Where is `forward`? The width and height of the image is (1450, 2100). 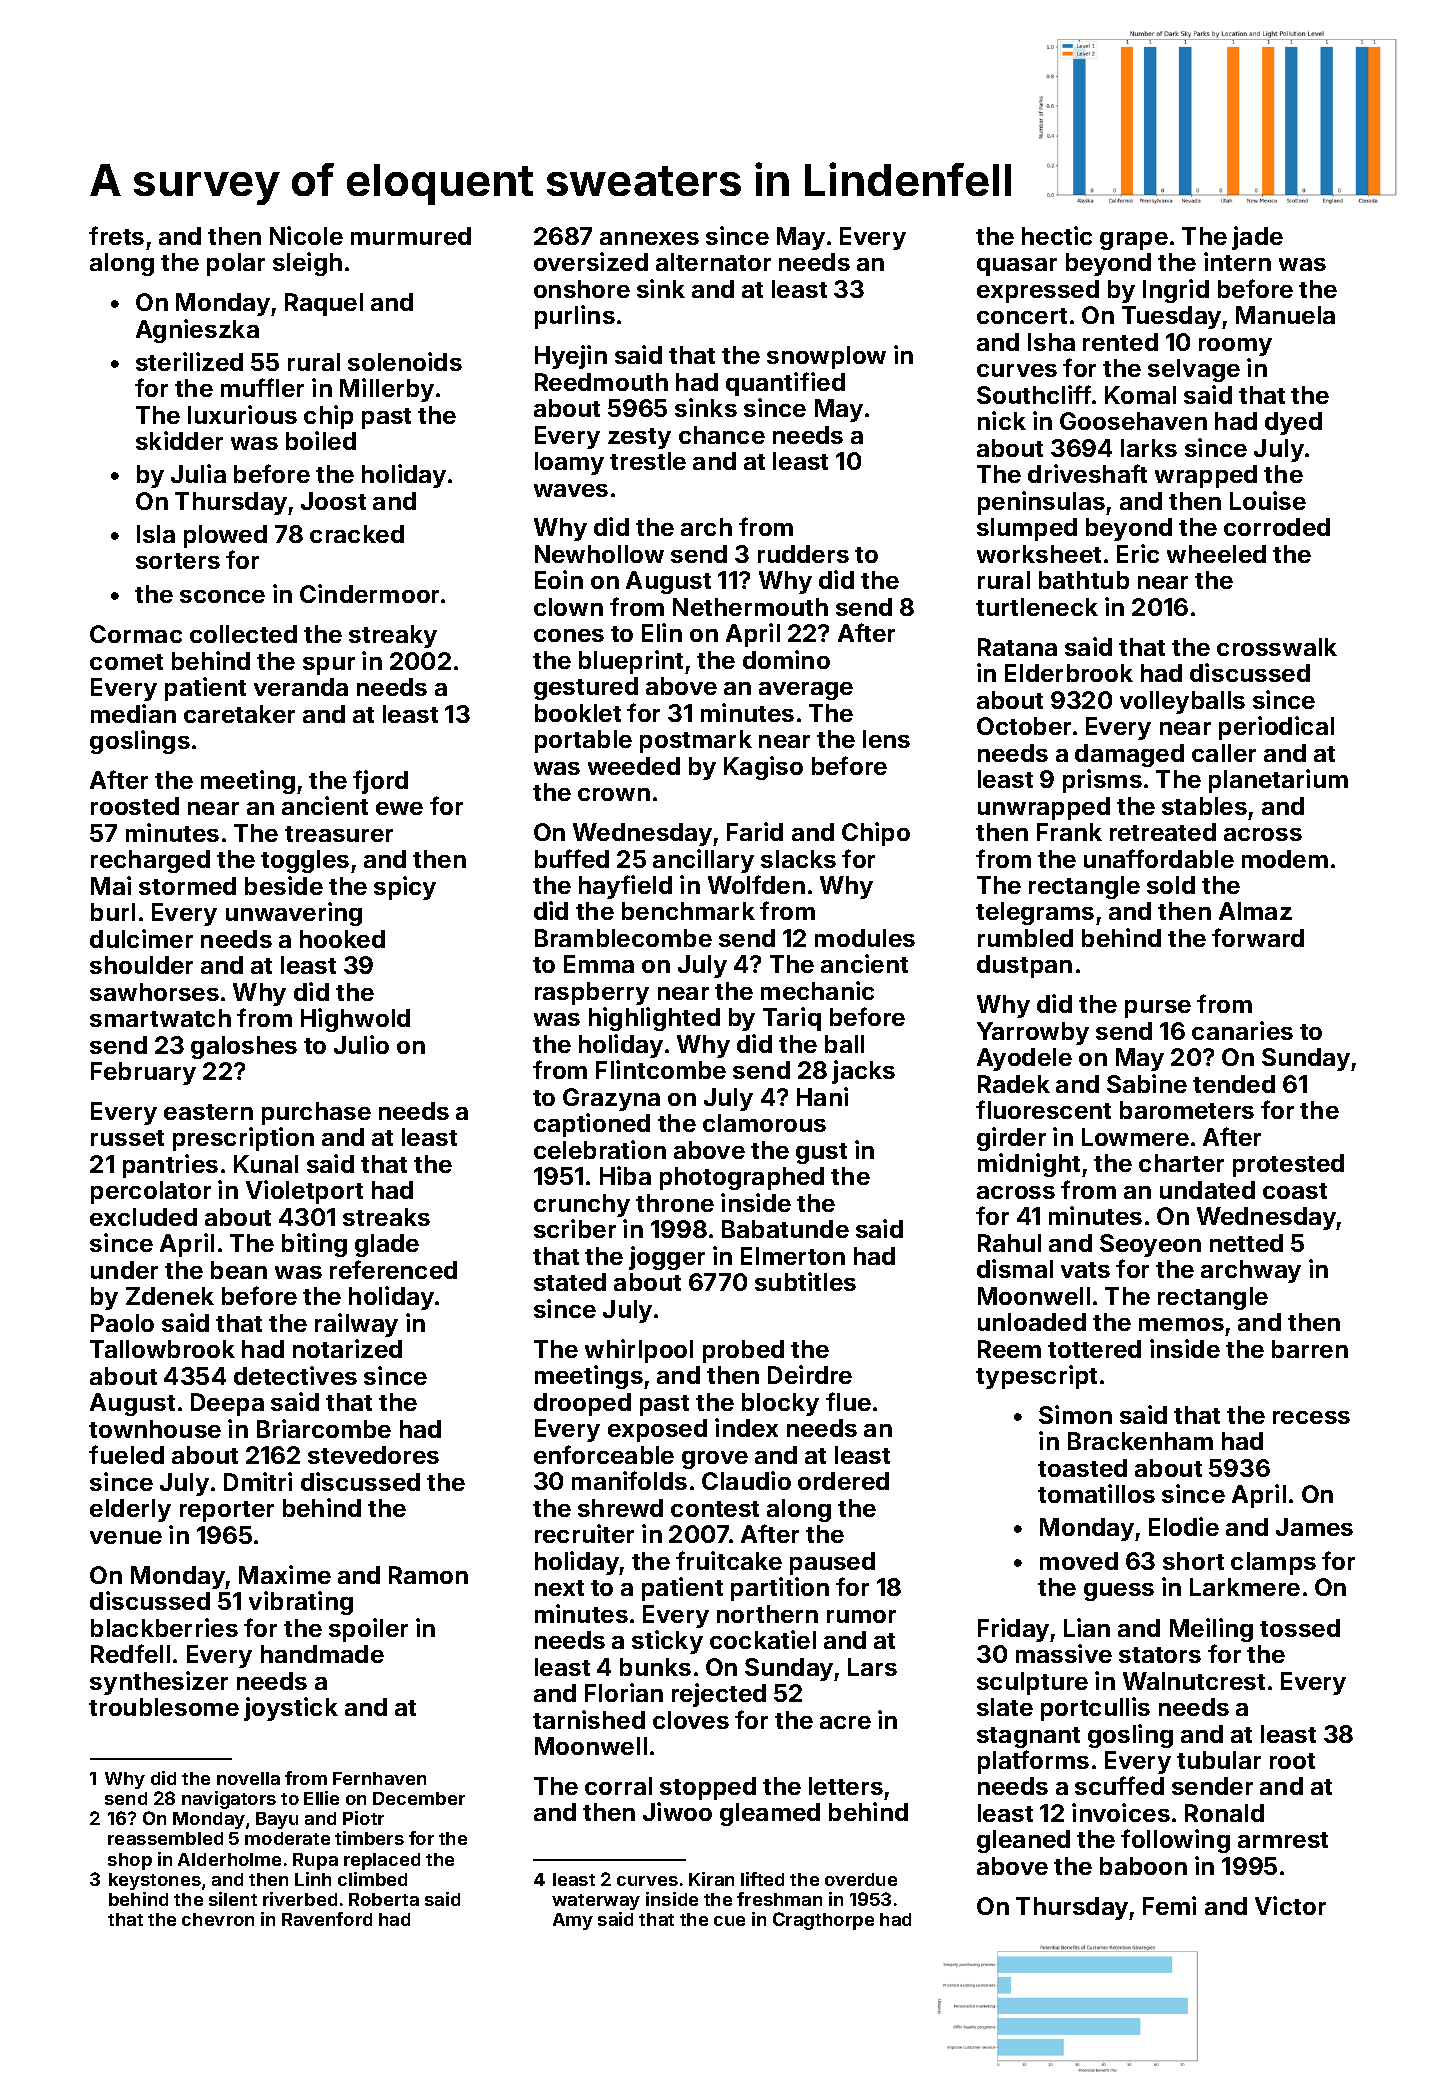 forward is located at coordinates (1258, 937).
